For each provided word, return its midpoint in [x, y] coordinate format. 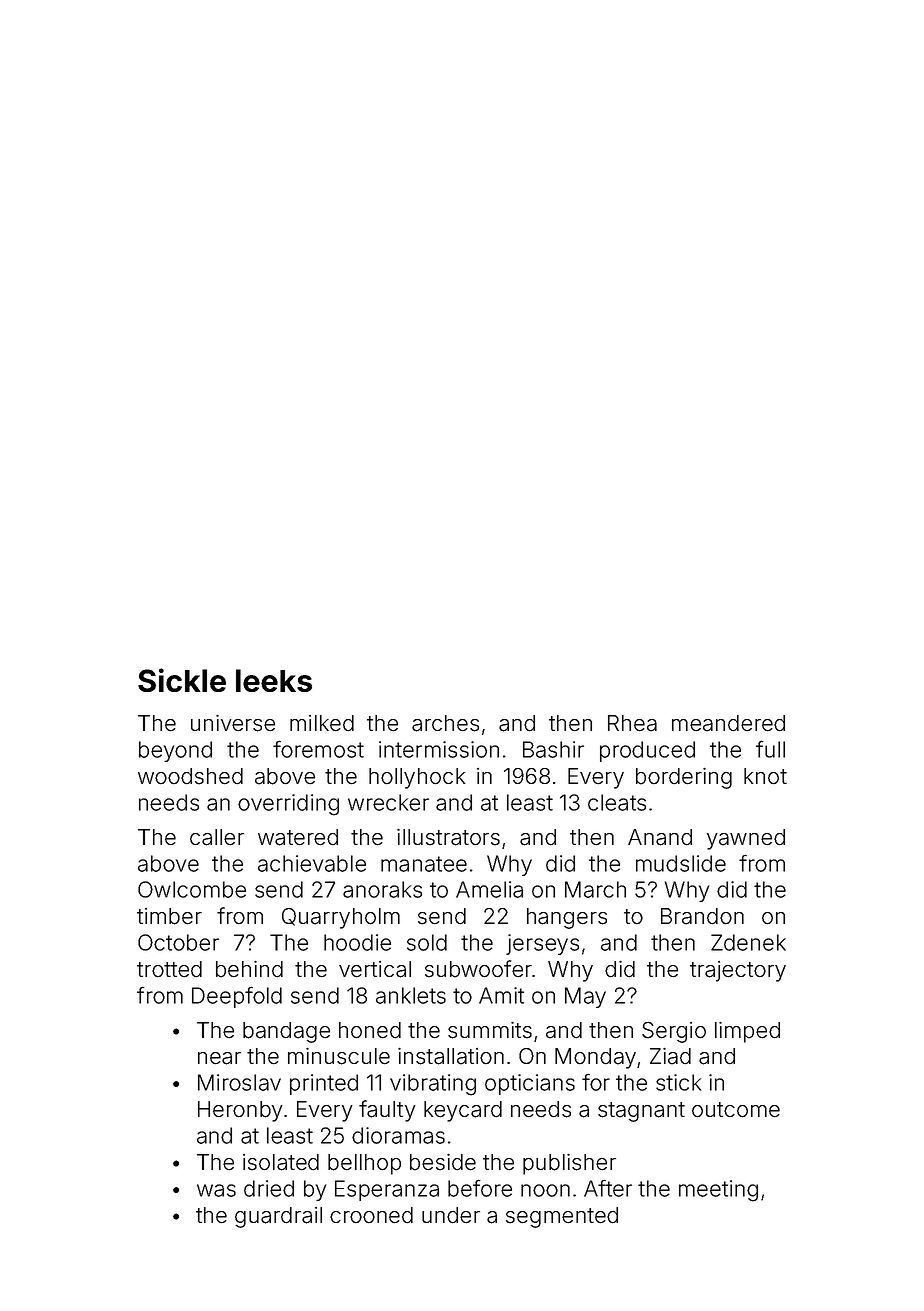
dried [269, 1188]
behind [249, 969]
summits [490, 1030]
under [451, 1215]
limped [747, 1032]
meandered [728, 723]
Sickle [182, 680]
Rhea [632, 723]
